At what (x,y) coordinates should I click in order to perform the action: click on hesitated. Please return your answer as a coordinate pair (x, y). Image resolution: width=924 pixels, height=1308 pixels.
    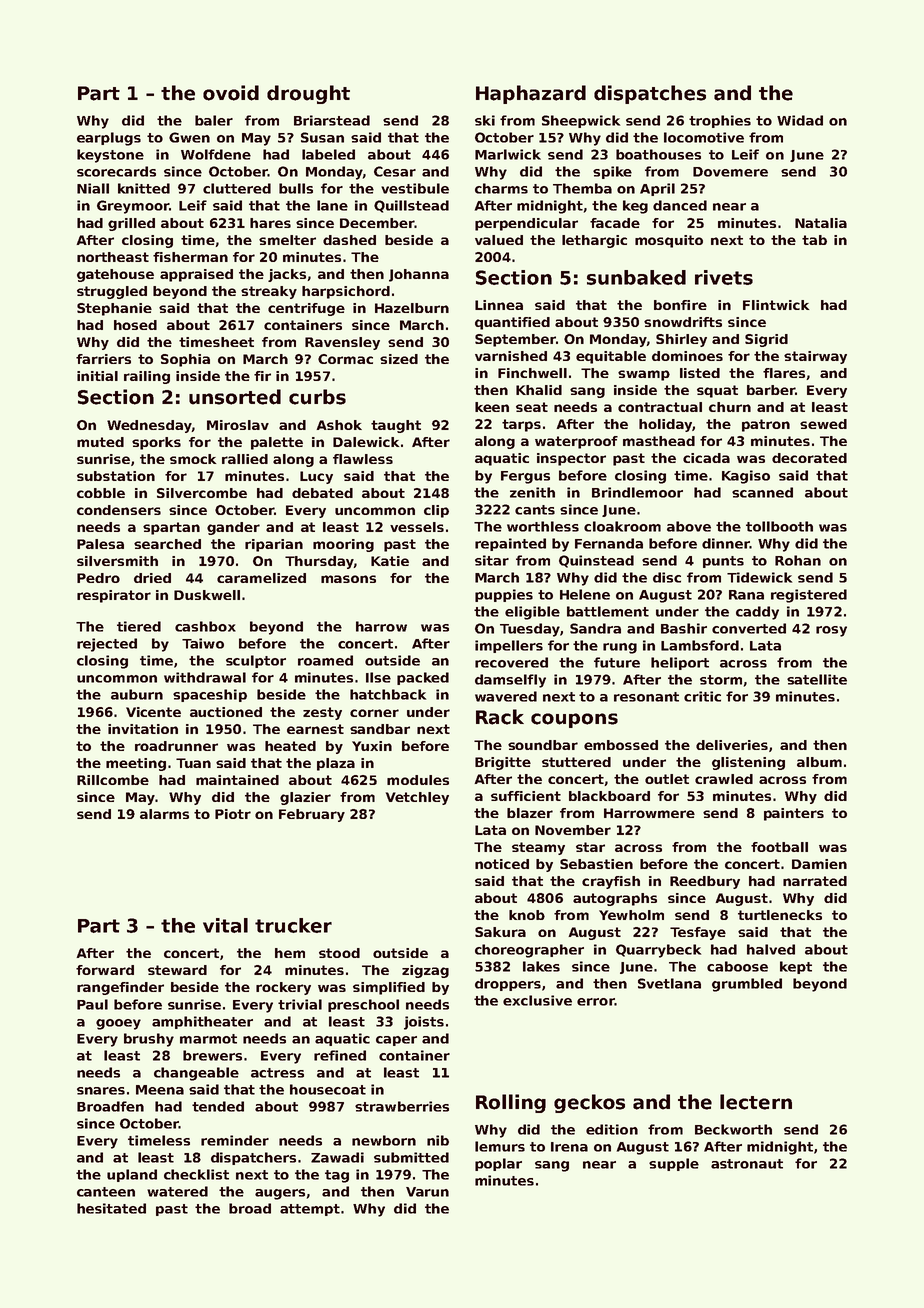
    Looking at the image, I should click on (111, 1208).
